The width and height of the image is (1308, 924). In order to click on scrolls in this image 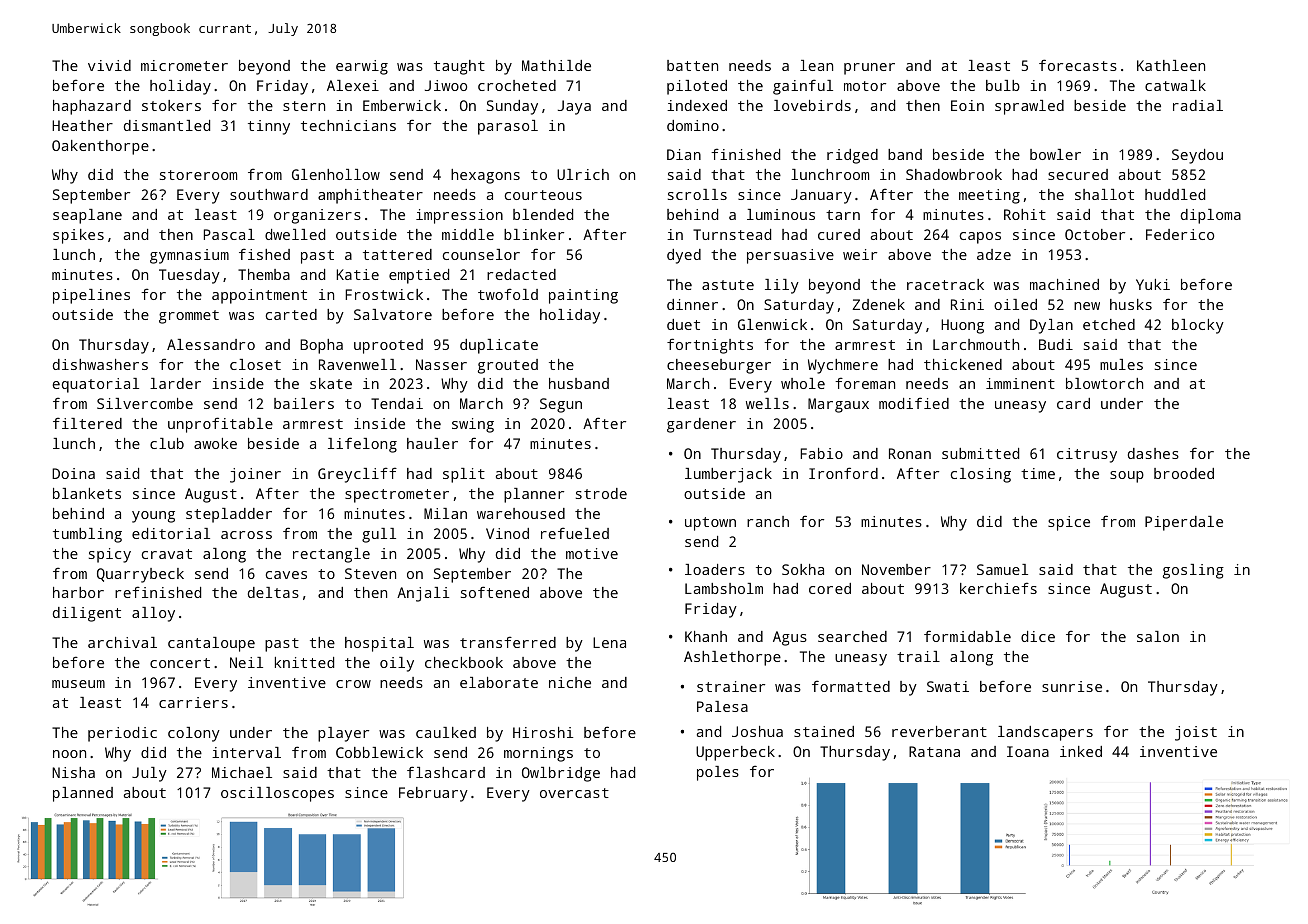, I will do `click(697, 194)`.
